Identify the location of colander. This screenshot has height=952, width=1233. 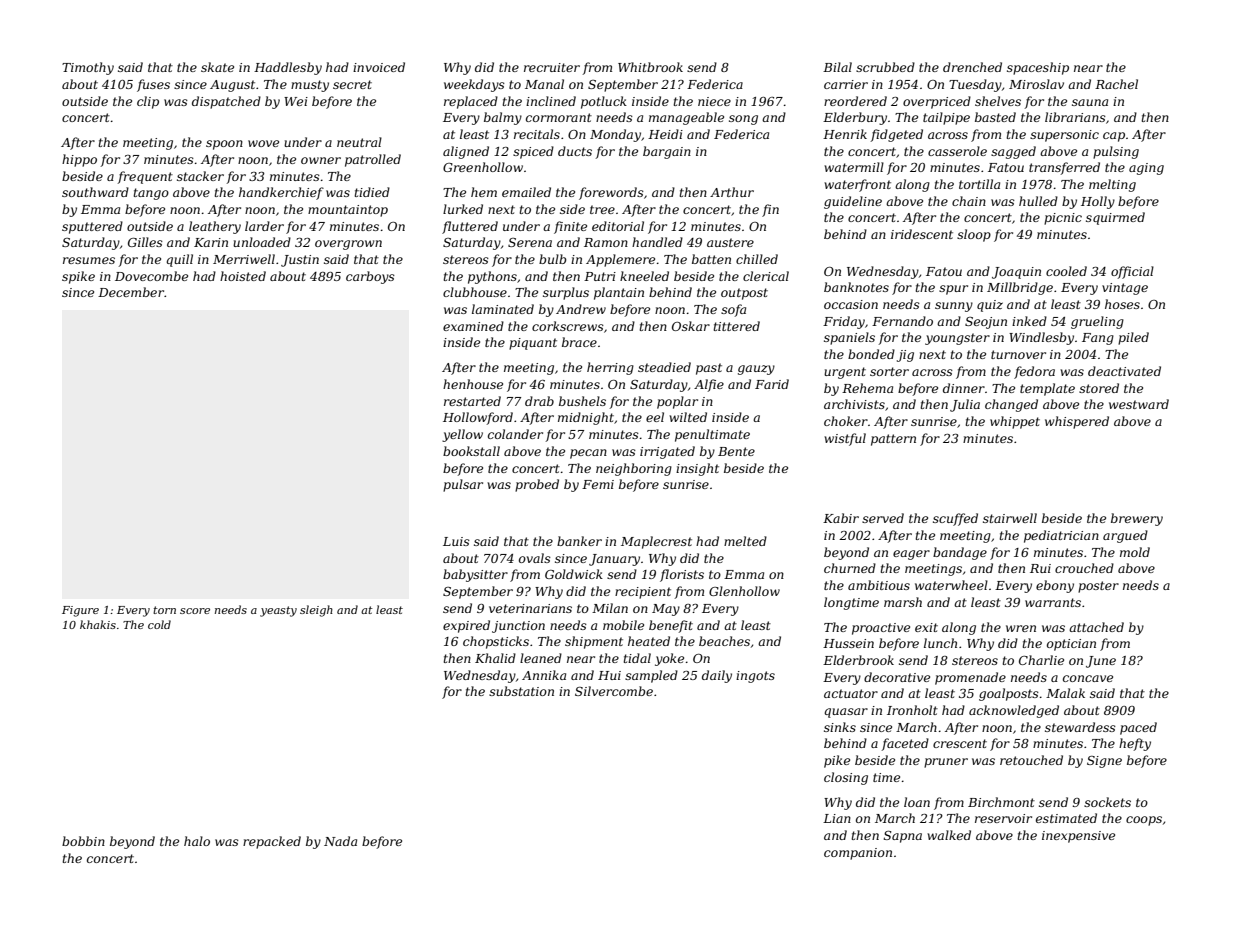
(515, 434).
